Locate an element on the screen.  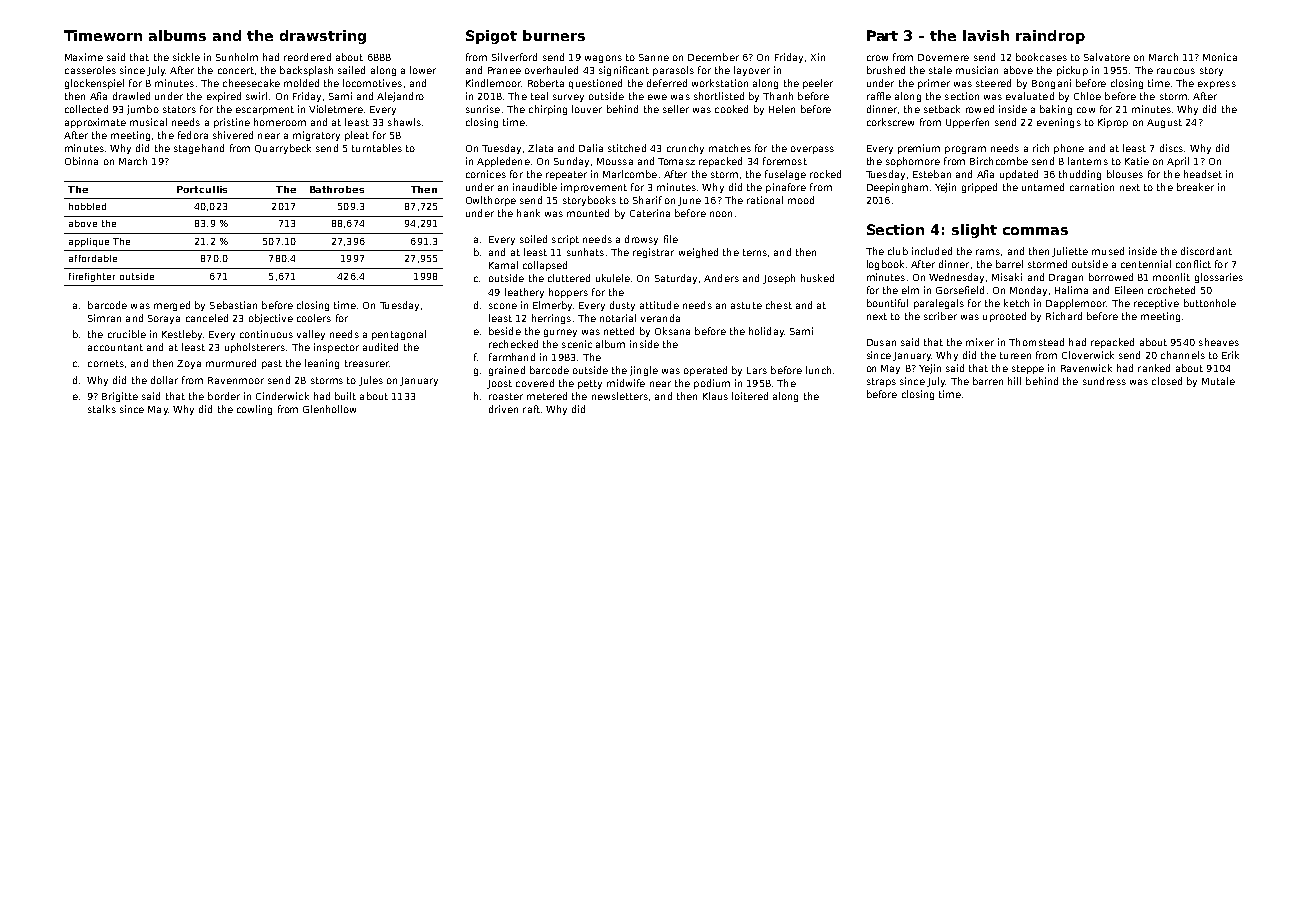
commas is located at coordinates (1035, 231).
